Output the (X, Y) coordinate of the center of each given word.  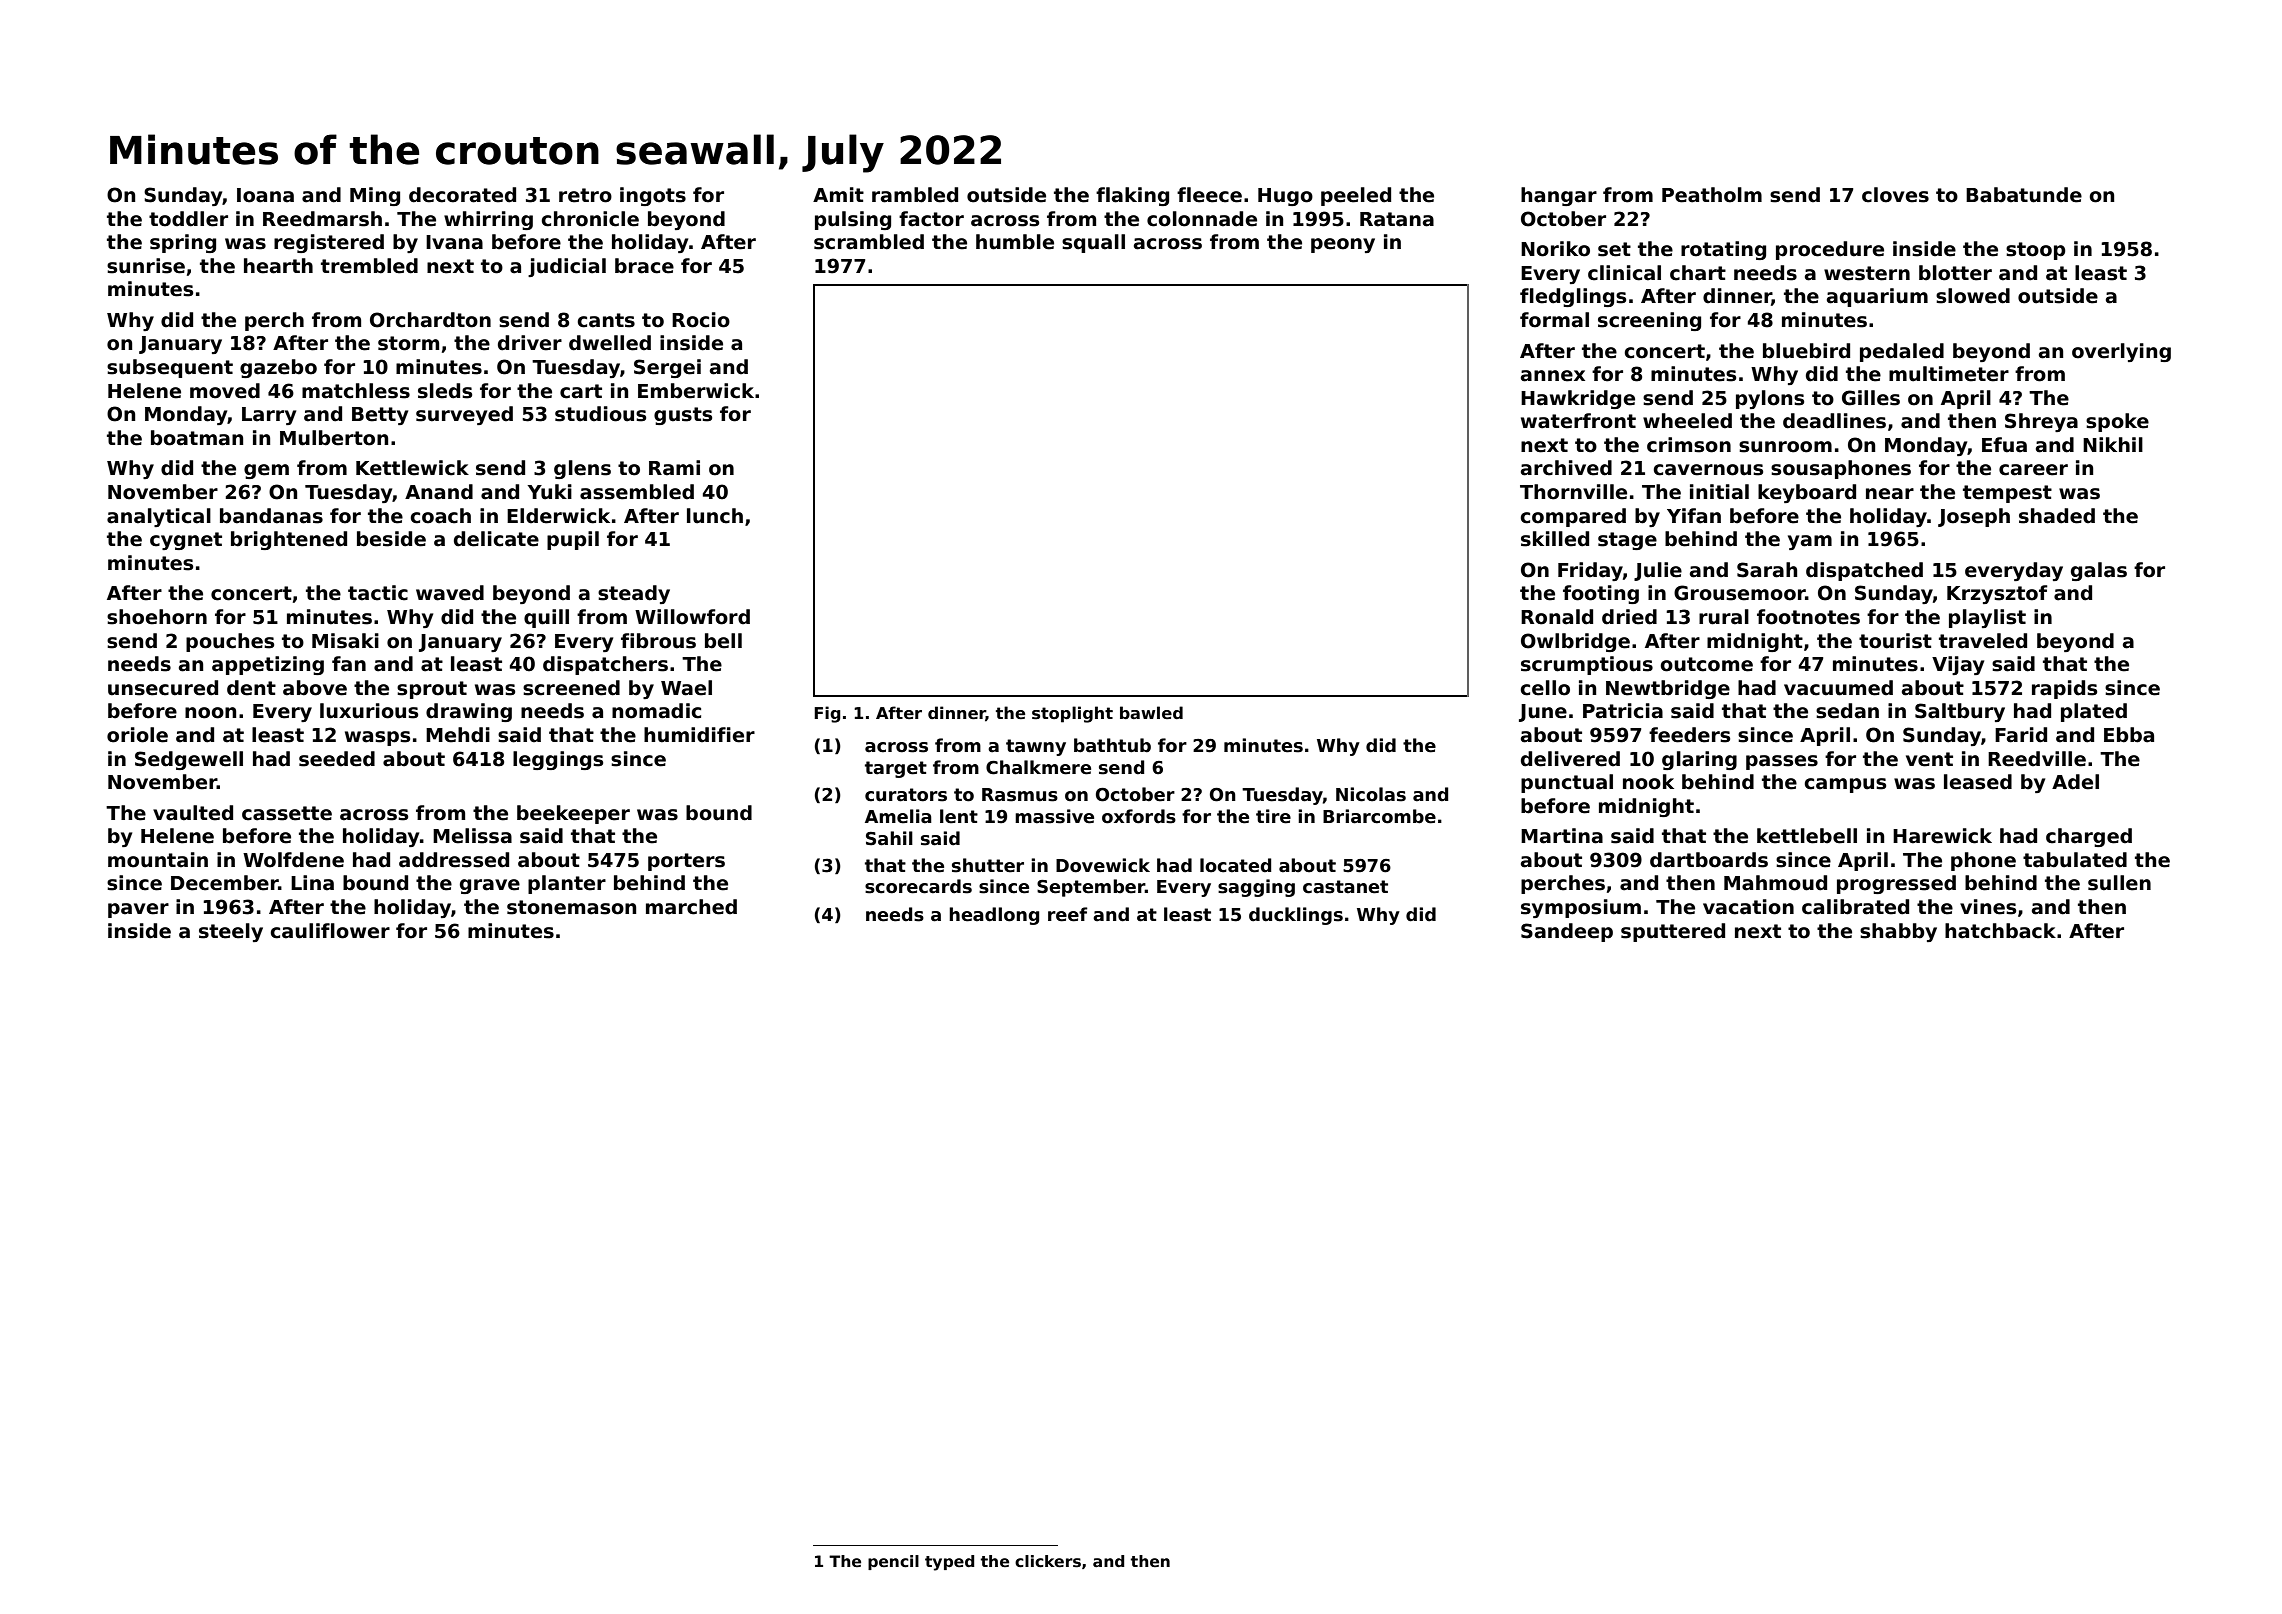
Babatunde (2024, 195)
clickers (1048, 1561)
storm (408, 343)
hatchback (2000, 931)
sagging (1256, 888)
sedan (1847, 711)
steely (231, 932)
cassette (287, 813)
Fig (827, 714)
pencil (893, 1562)
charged (2089, 837)
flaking (1132, 196)
